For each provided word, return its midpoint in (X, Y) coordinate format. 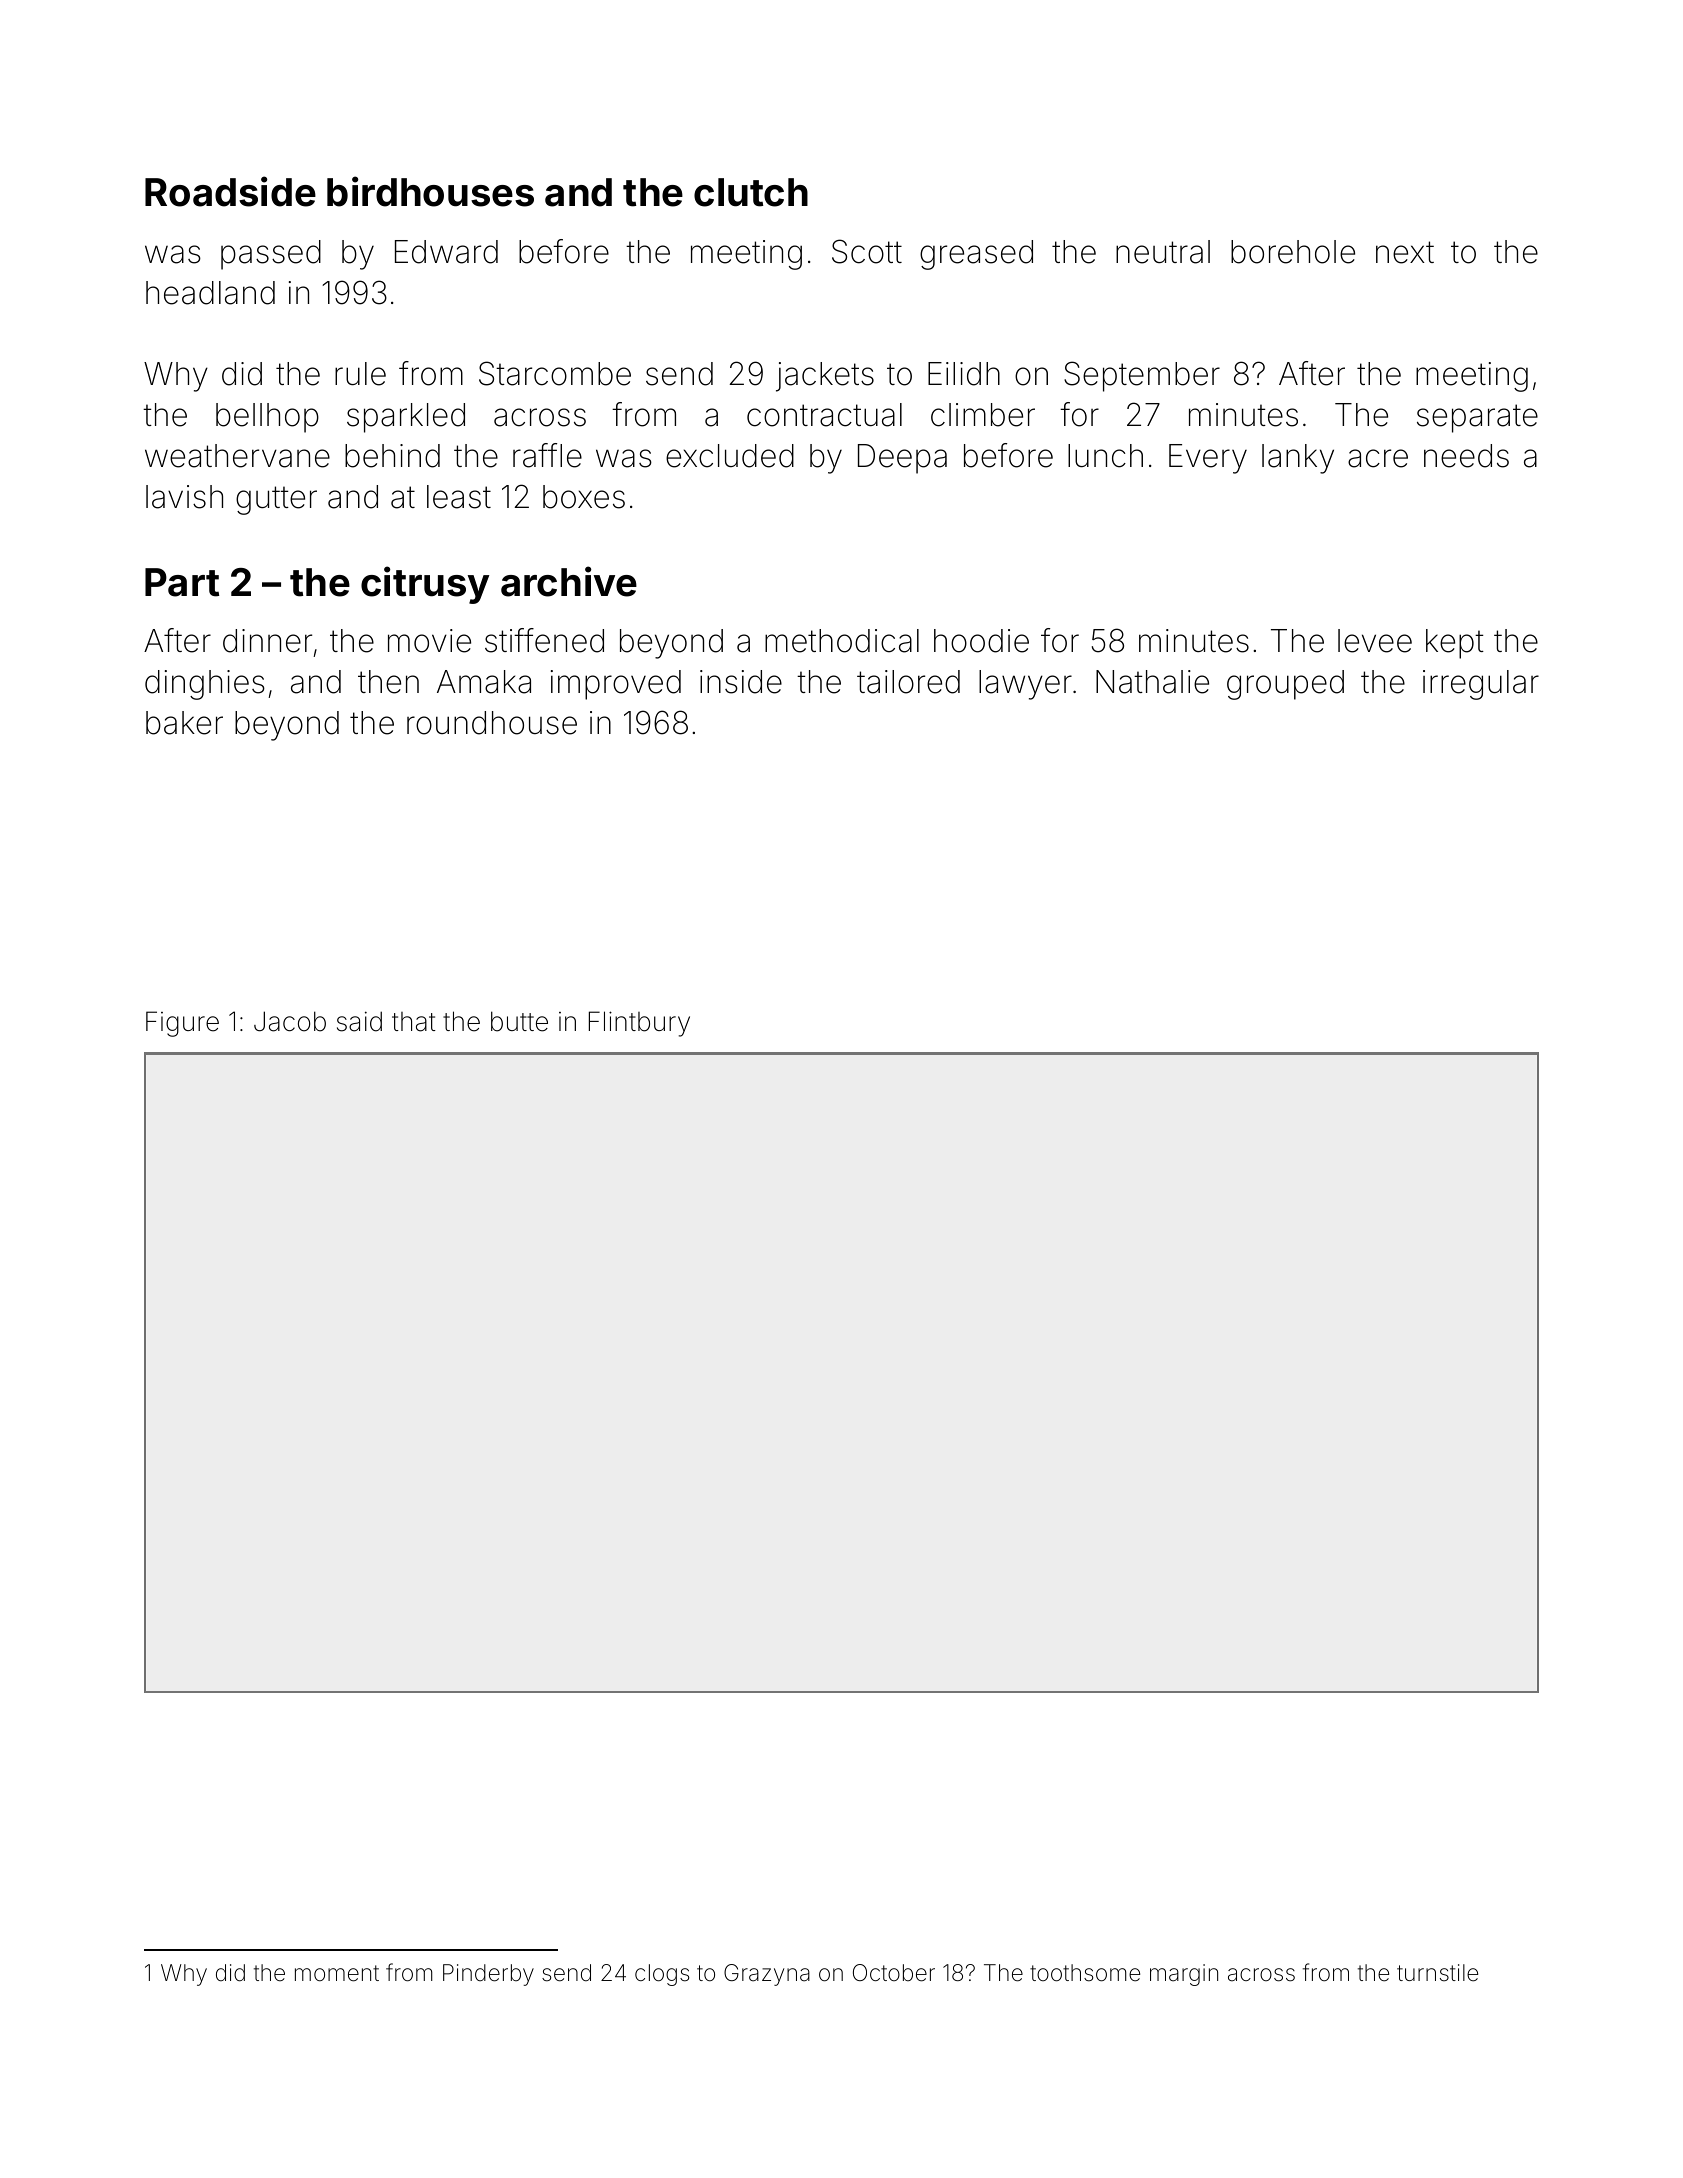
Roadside (230, 191)
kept (1455, 644)
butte (519, 1021)
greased (976, 255)
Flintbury (639, 1024)
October (894, 1973)
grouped (1285, 685)
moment (337, 1973)
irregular (1481, 685)
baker (184, 723)
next (1405, 252)
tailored (908, 682)
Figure (182, 1024)
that (414, 1022)
